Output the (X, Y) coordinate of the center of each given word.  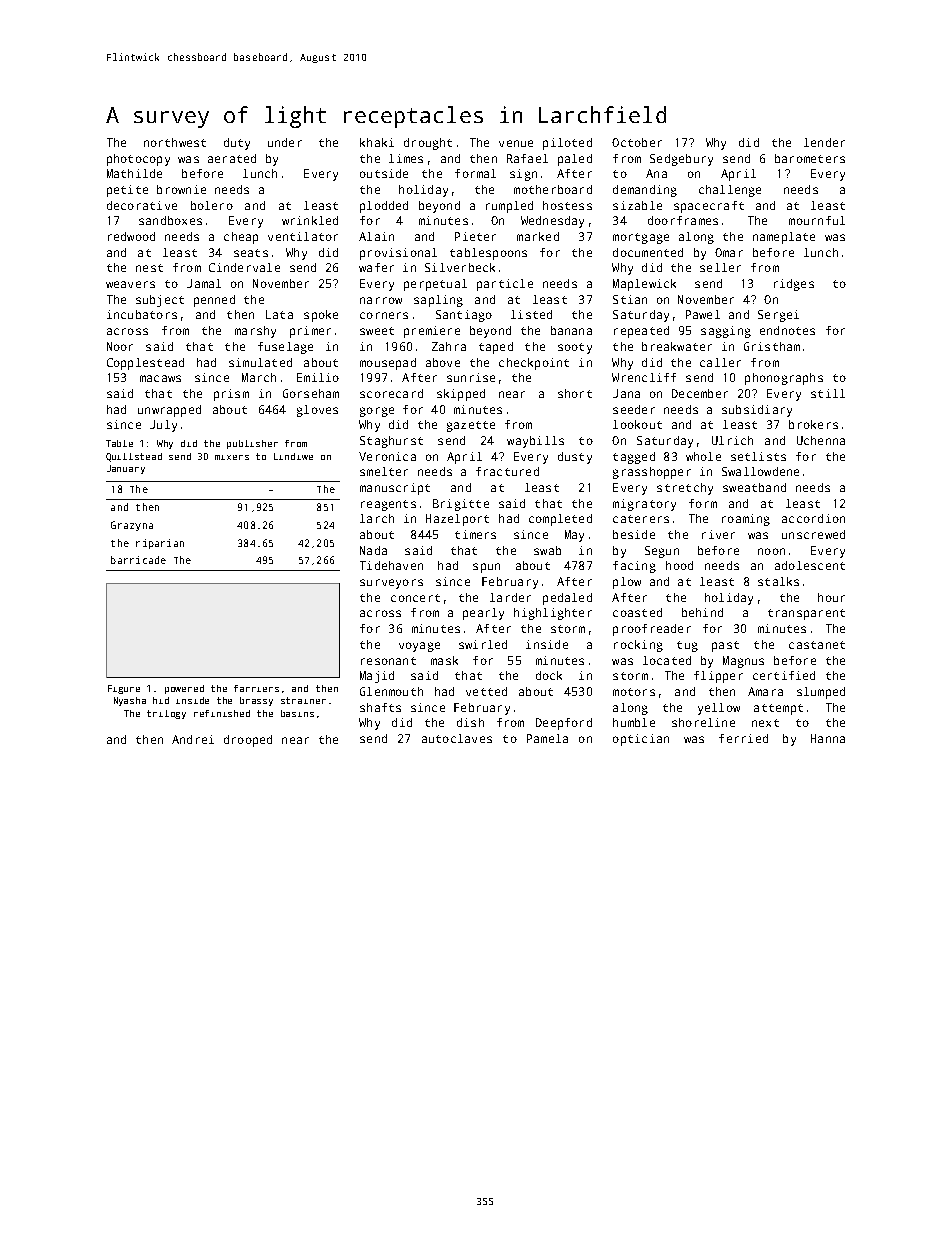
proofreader (652, 630)
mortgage (641, 238)
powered (184, 689)
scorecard (391, 393)
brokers (813, 424)
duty (237, 144)
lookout (637, 424)
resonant (388, 661)
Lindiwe (293, 456)
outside (384, 173)
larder (510, 597)
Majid (377, 677)
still (828, 393)
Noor (120, 346)
